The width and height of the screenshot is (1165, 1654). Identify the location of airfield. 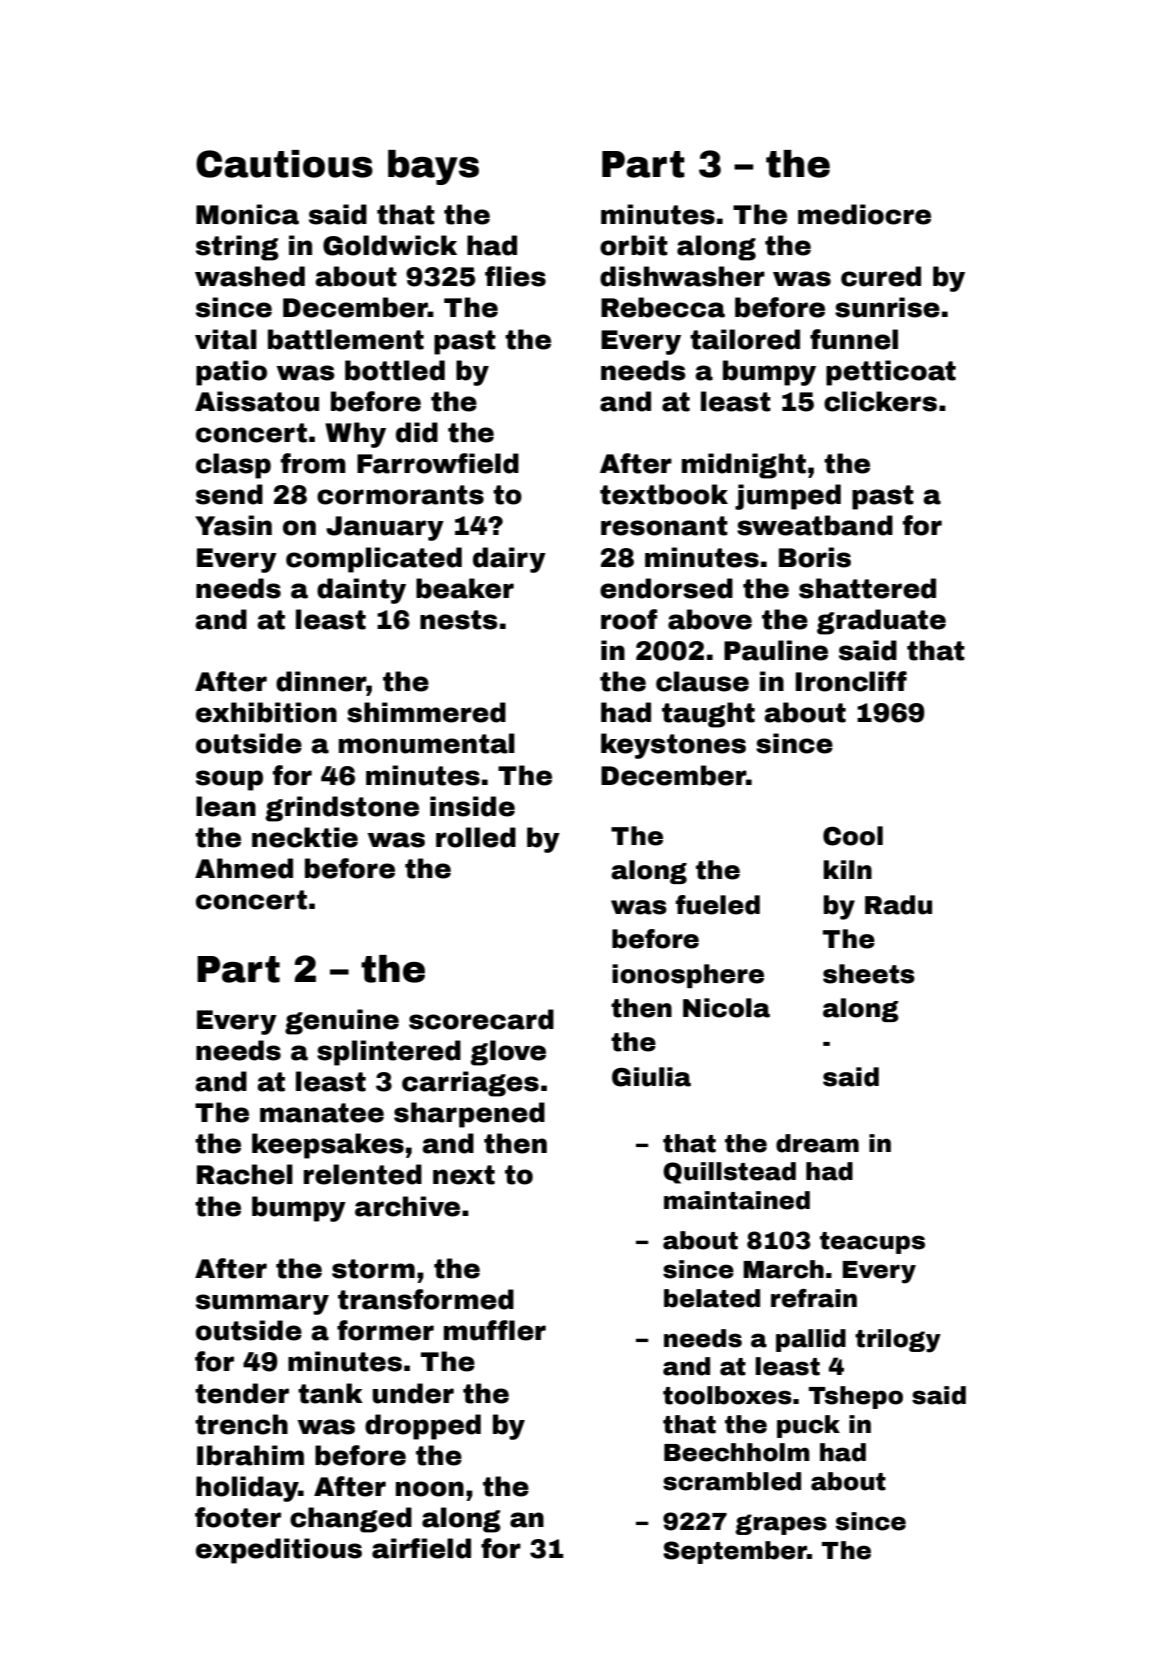
(421, 1548).
